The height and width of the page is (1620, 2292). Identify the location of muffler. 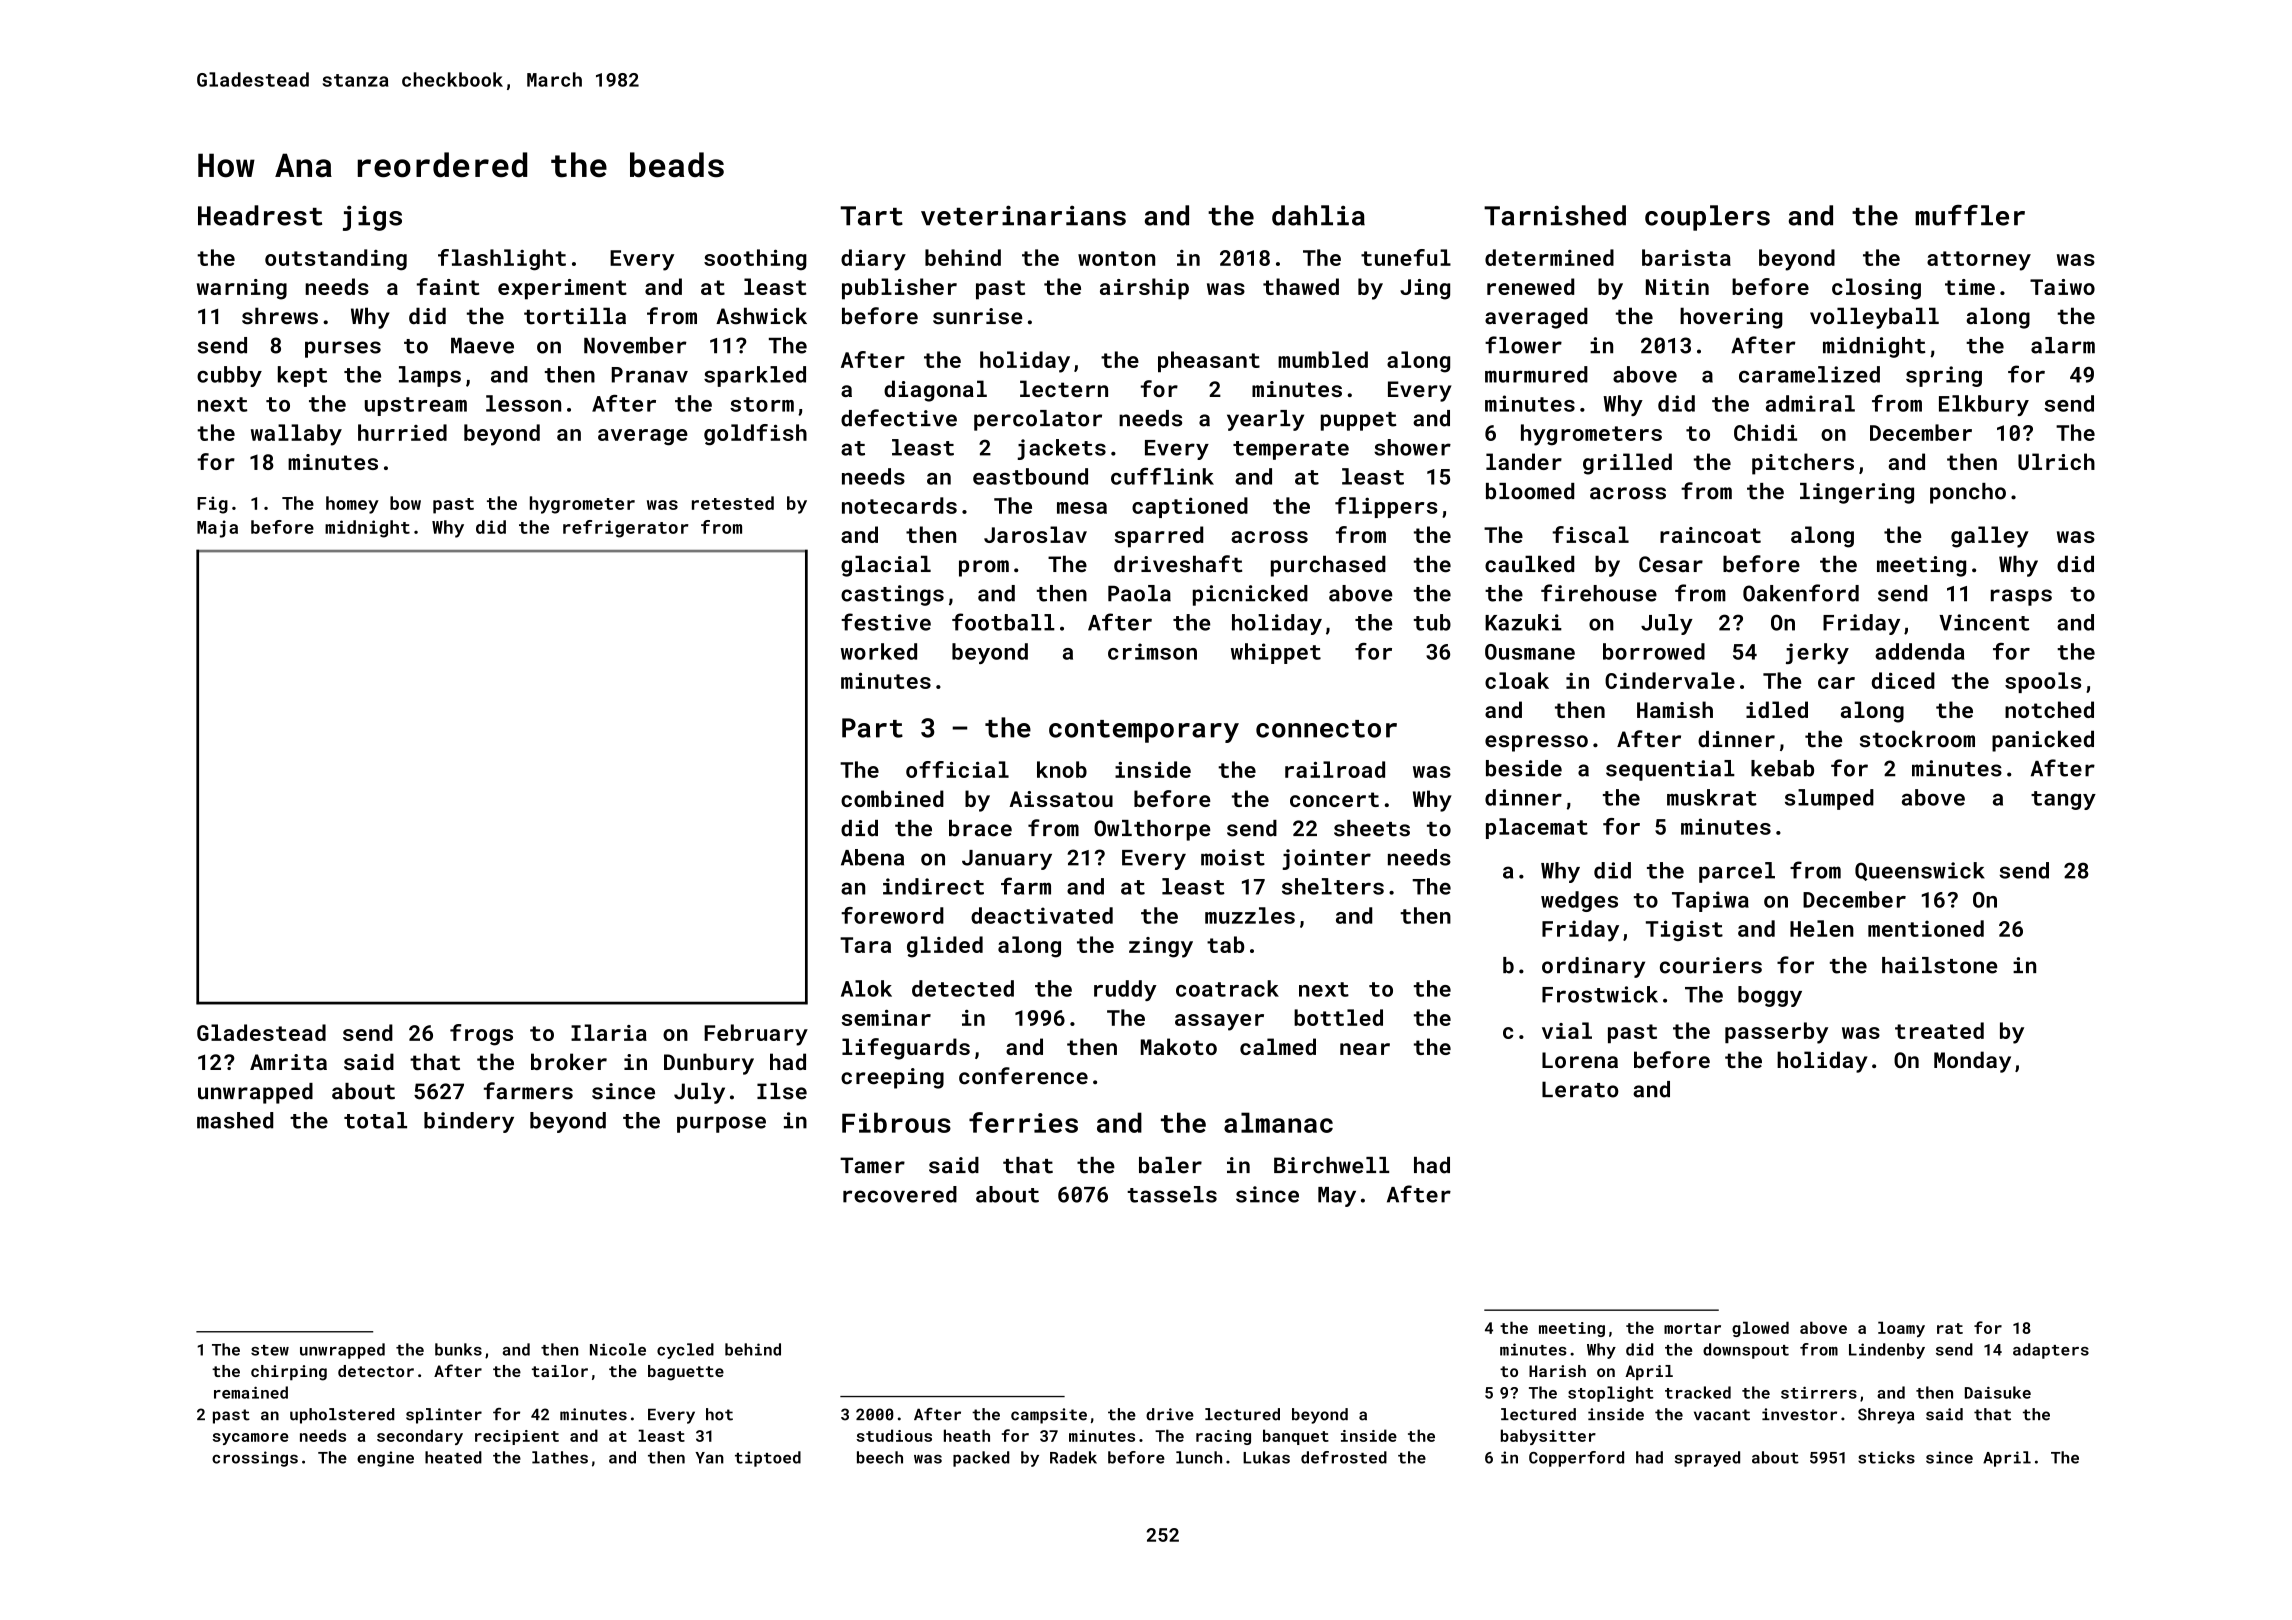
(1970, 215).
